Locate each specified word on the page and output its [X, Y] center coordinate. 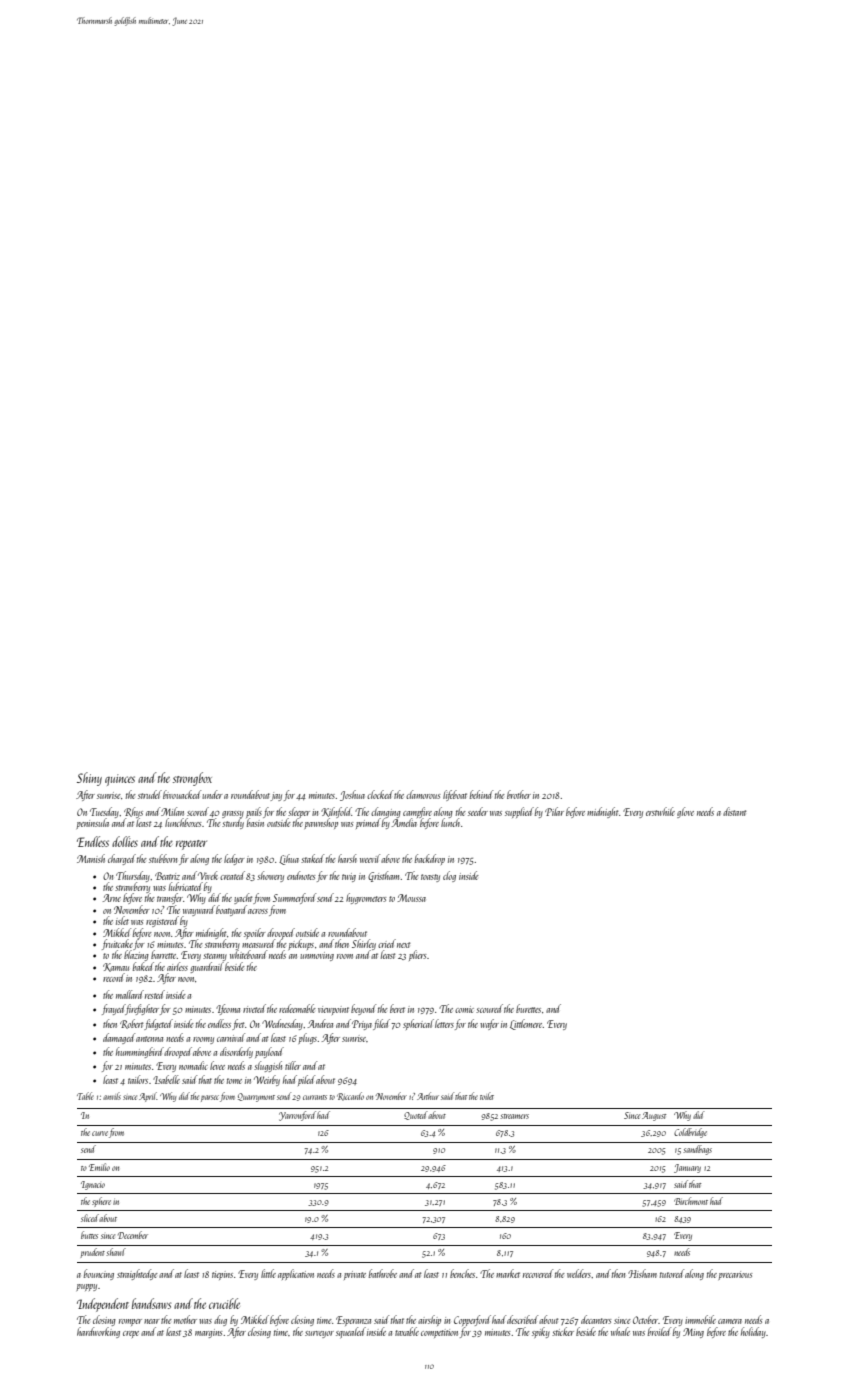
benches [462, 1273]
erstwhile [660, 811]
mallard [130, 994]
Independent [103, 1305]
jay [276, 796]
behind [481, 794]
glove [685, 812]
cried [387, 943]
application [296, 1274]
